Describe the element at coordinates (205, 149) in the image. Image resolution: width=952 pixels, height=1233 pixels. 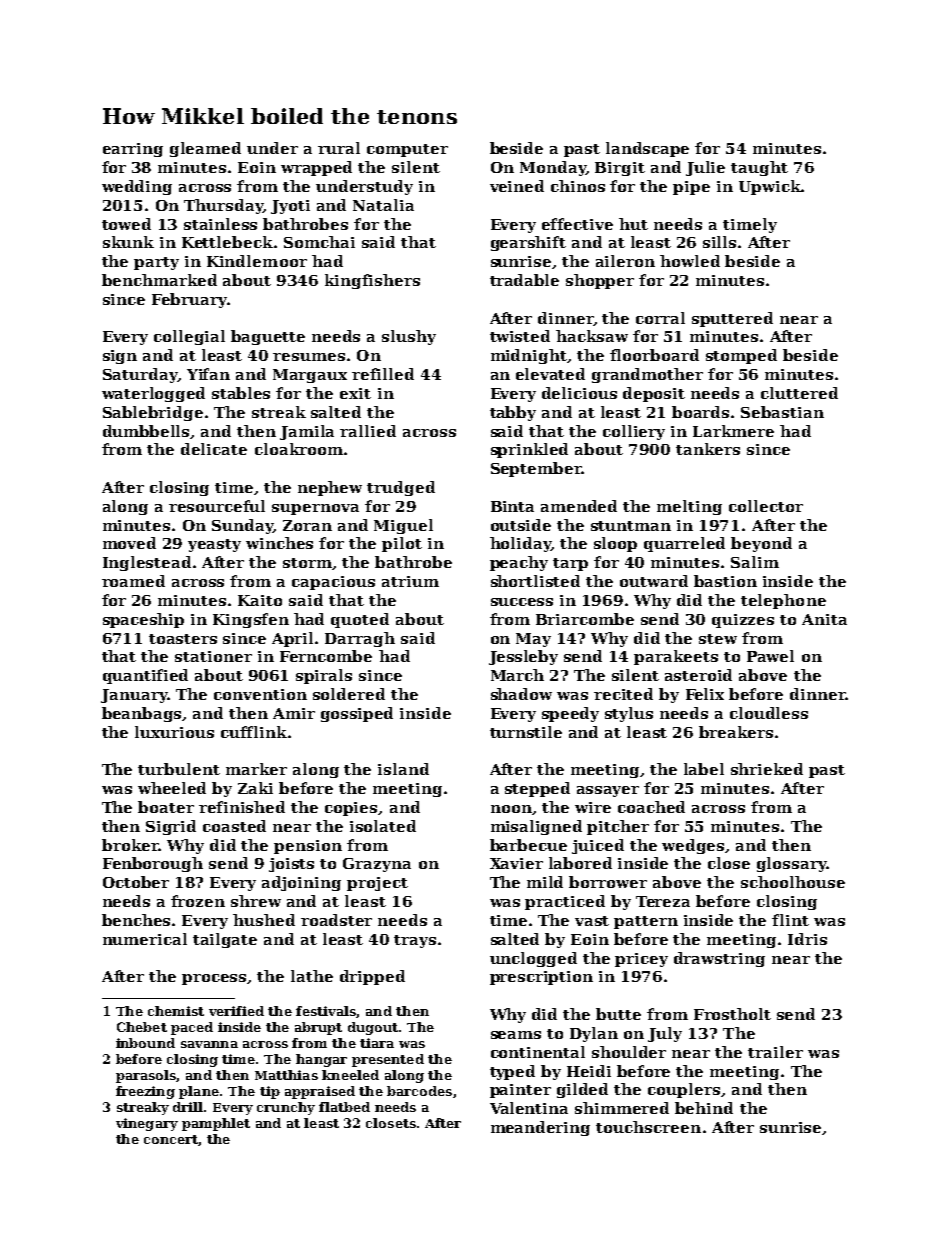
I see `gleamed` at that location.
